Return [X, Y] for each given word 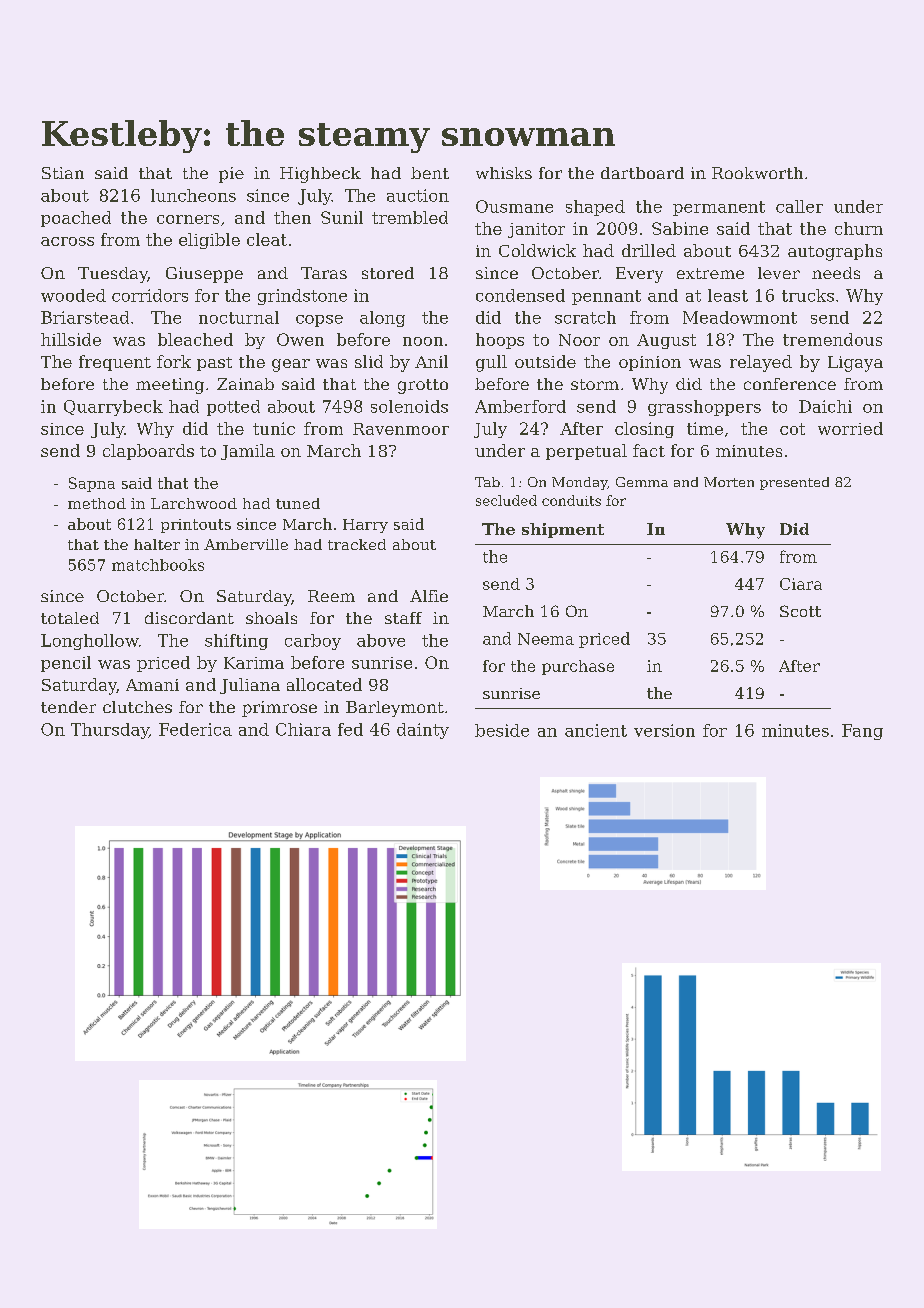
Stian [63, 173]
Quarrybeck [113, 408]
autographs [835, 252]
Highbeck [320, 175]
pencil [66, 664]
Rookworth [757, 173]
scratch [585, 317]
